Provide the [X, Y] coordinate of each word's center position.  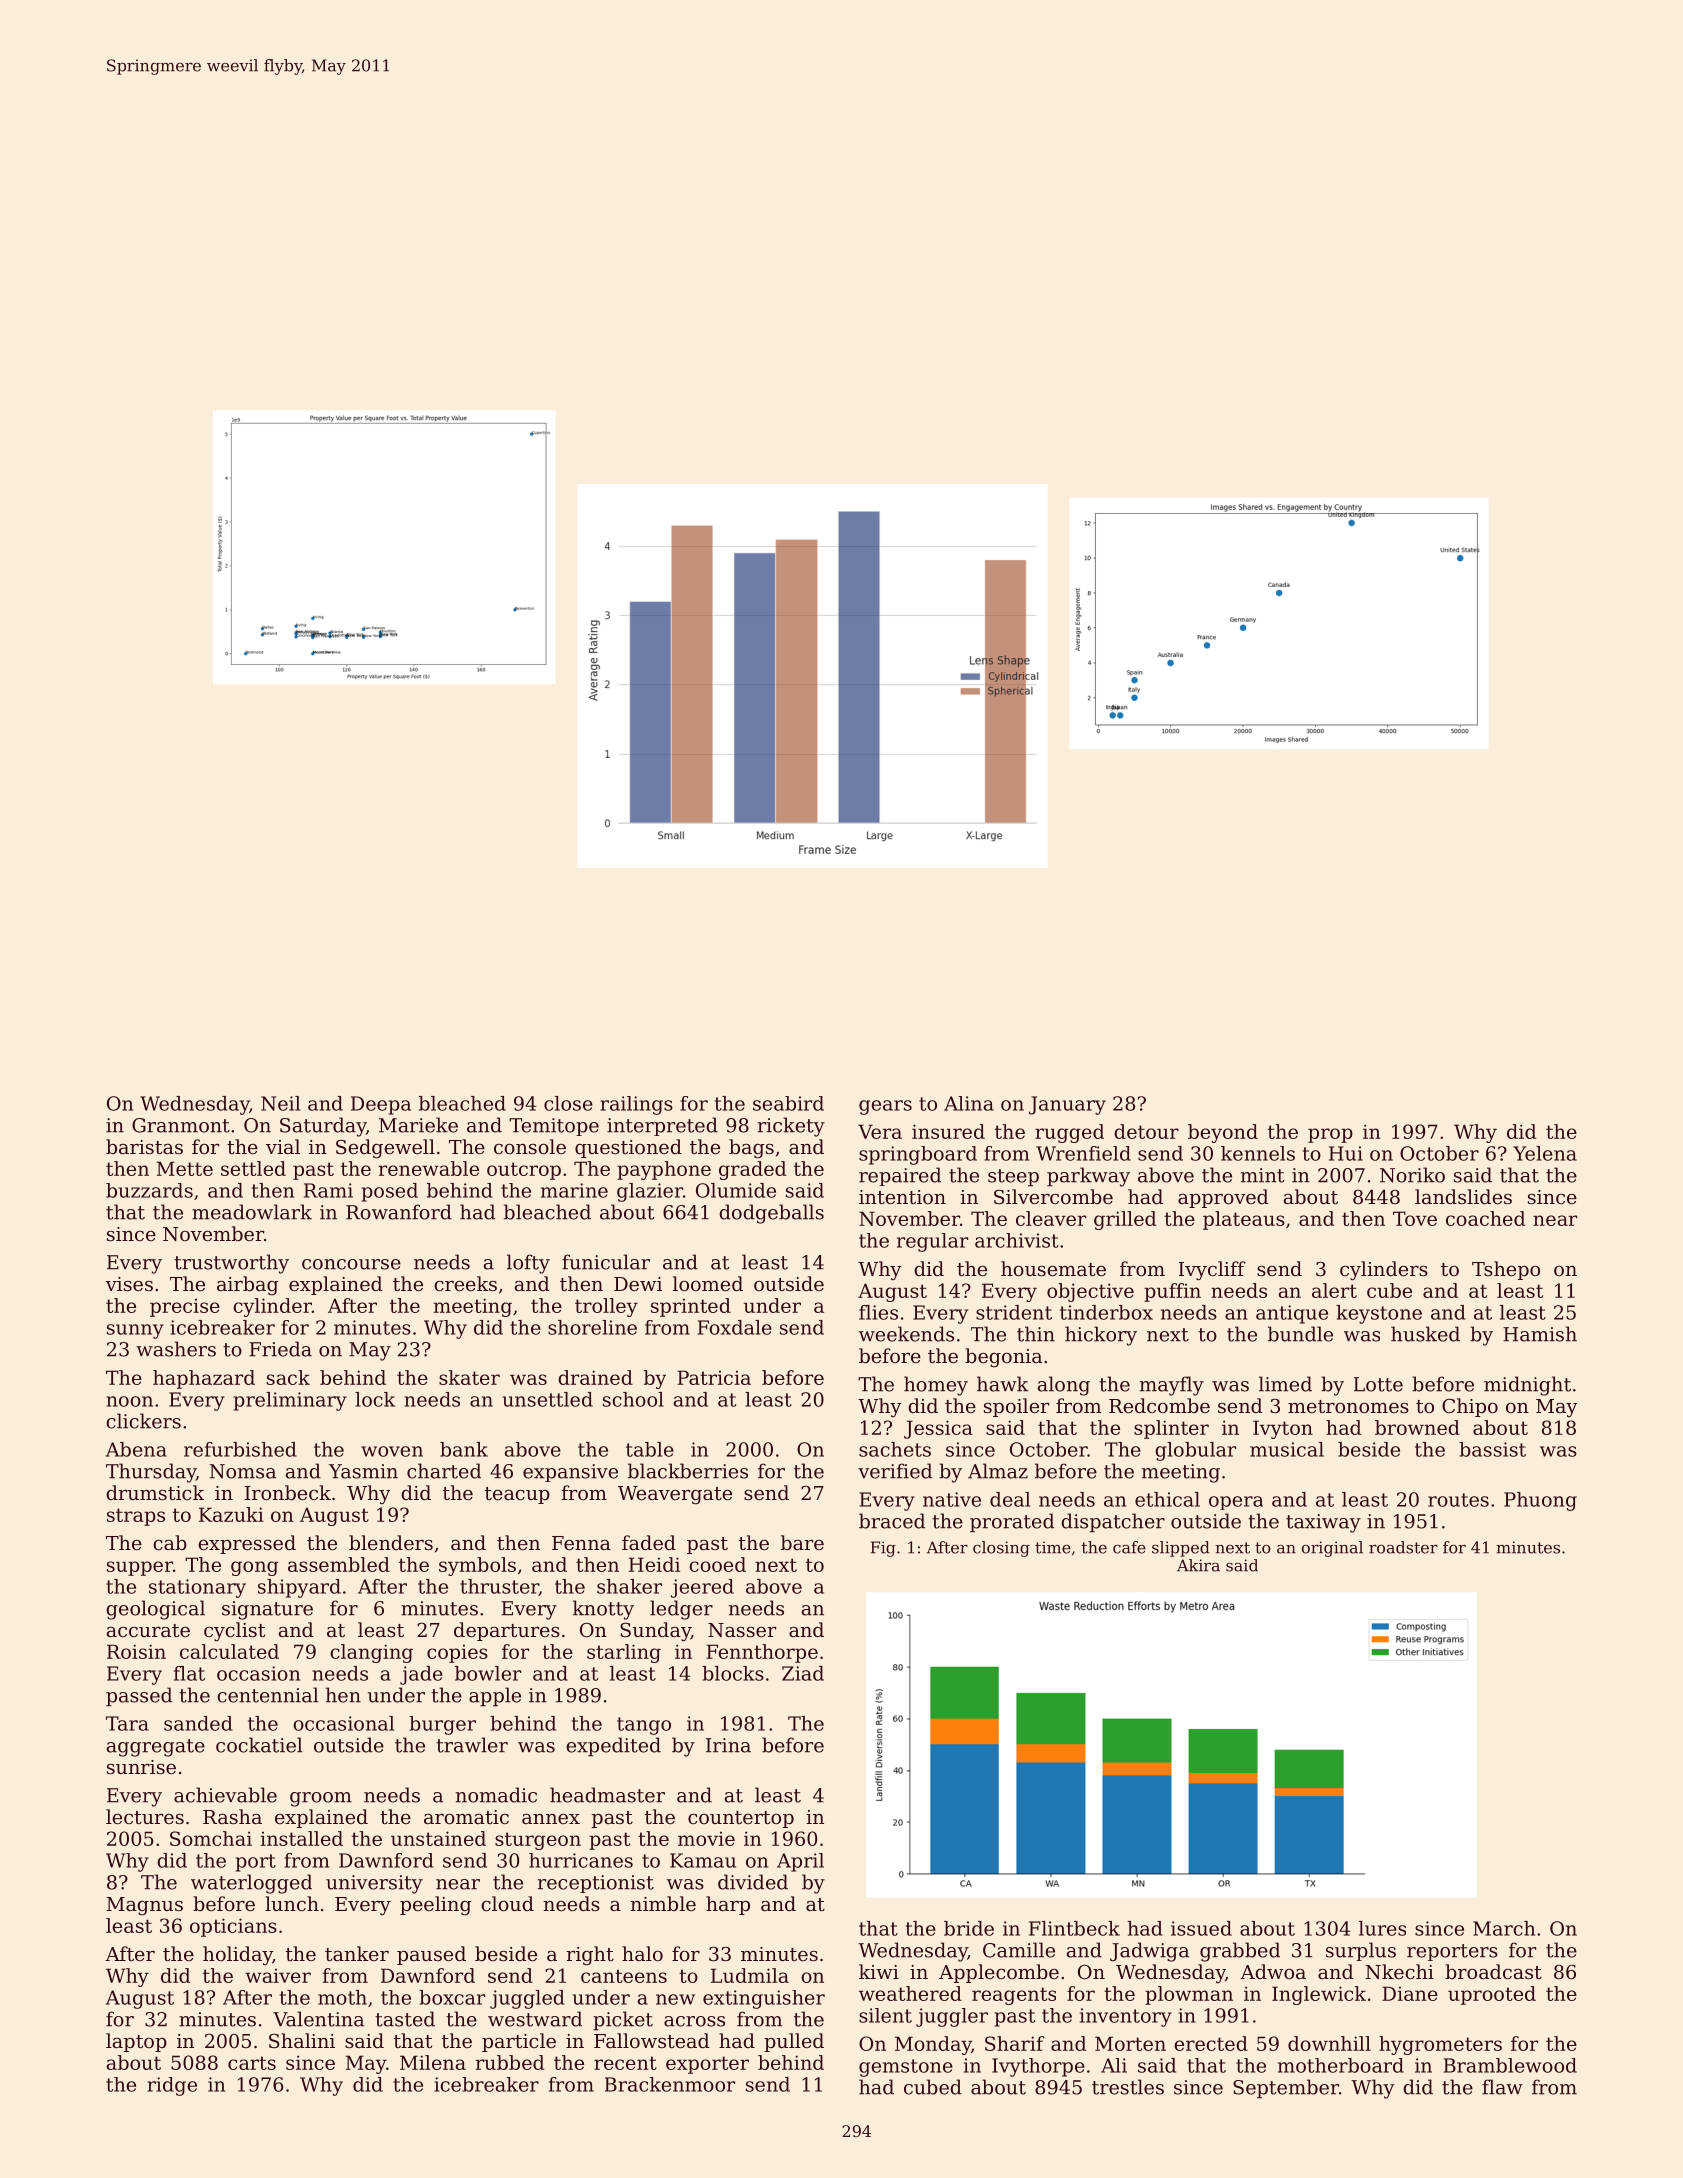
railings [636, 1105]
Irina [728, 1745]
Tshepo [1506, 1270]
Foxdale [735, 1327]
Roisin [136, 1651]
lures [1382, 1928]
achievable [225, 1795]
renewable [429, 1168]
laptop [136, 2042]
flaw [1502, 2087]
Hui [1346, 1153]
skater [469, 1377]
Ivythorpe [1038, 2067]
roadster [1403, 1547]
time [1053, 1547]
